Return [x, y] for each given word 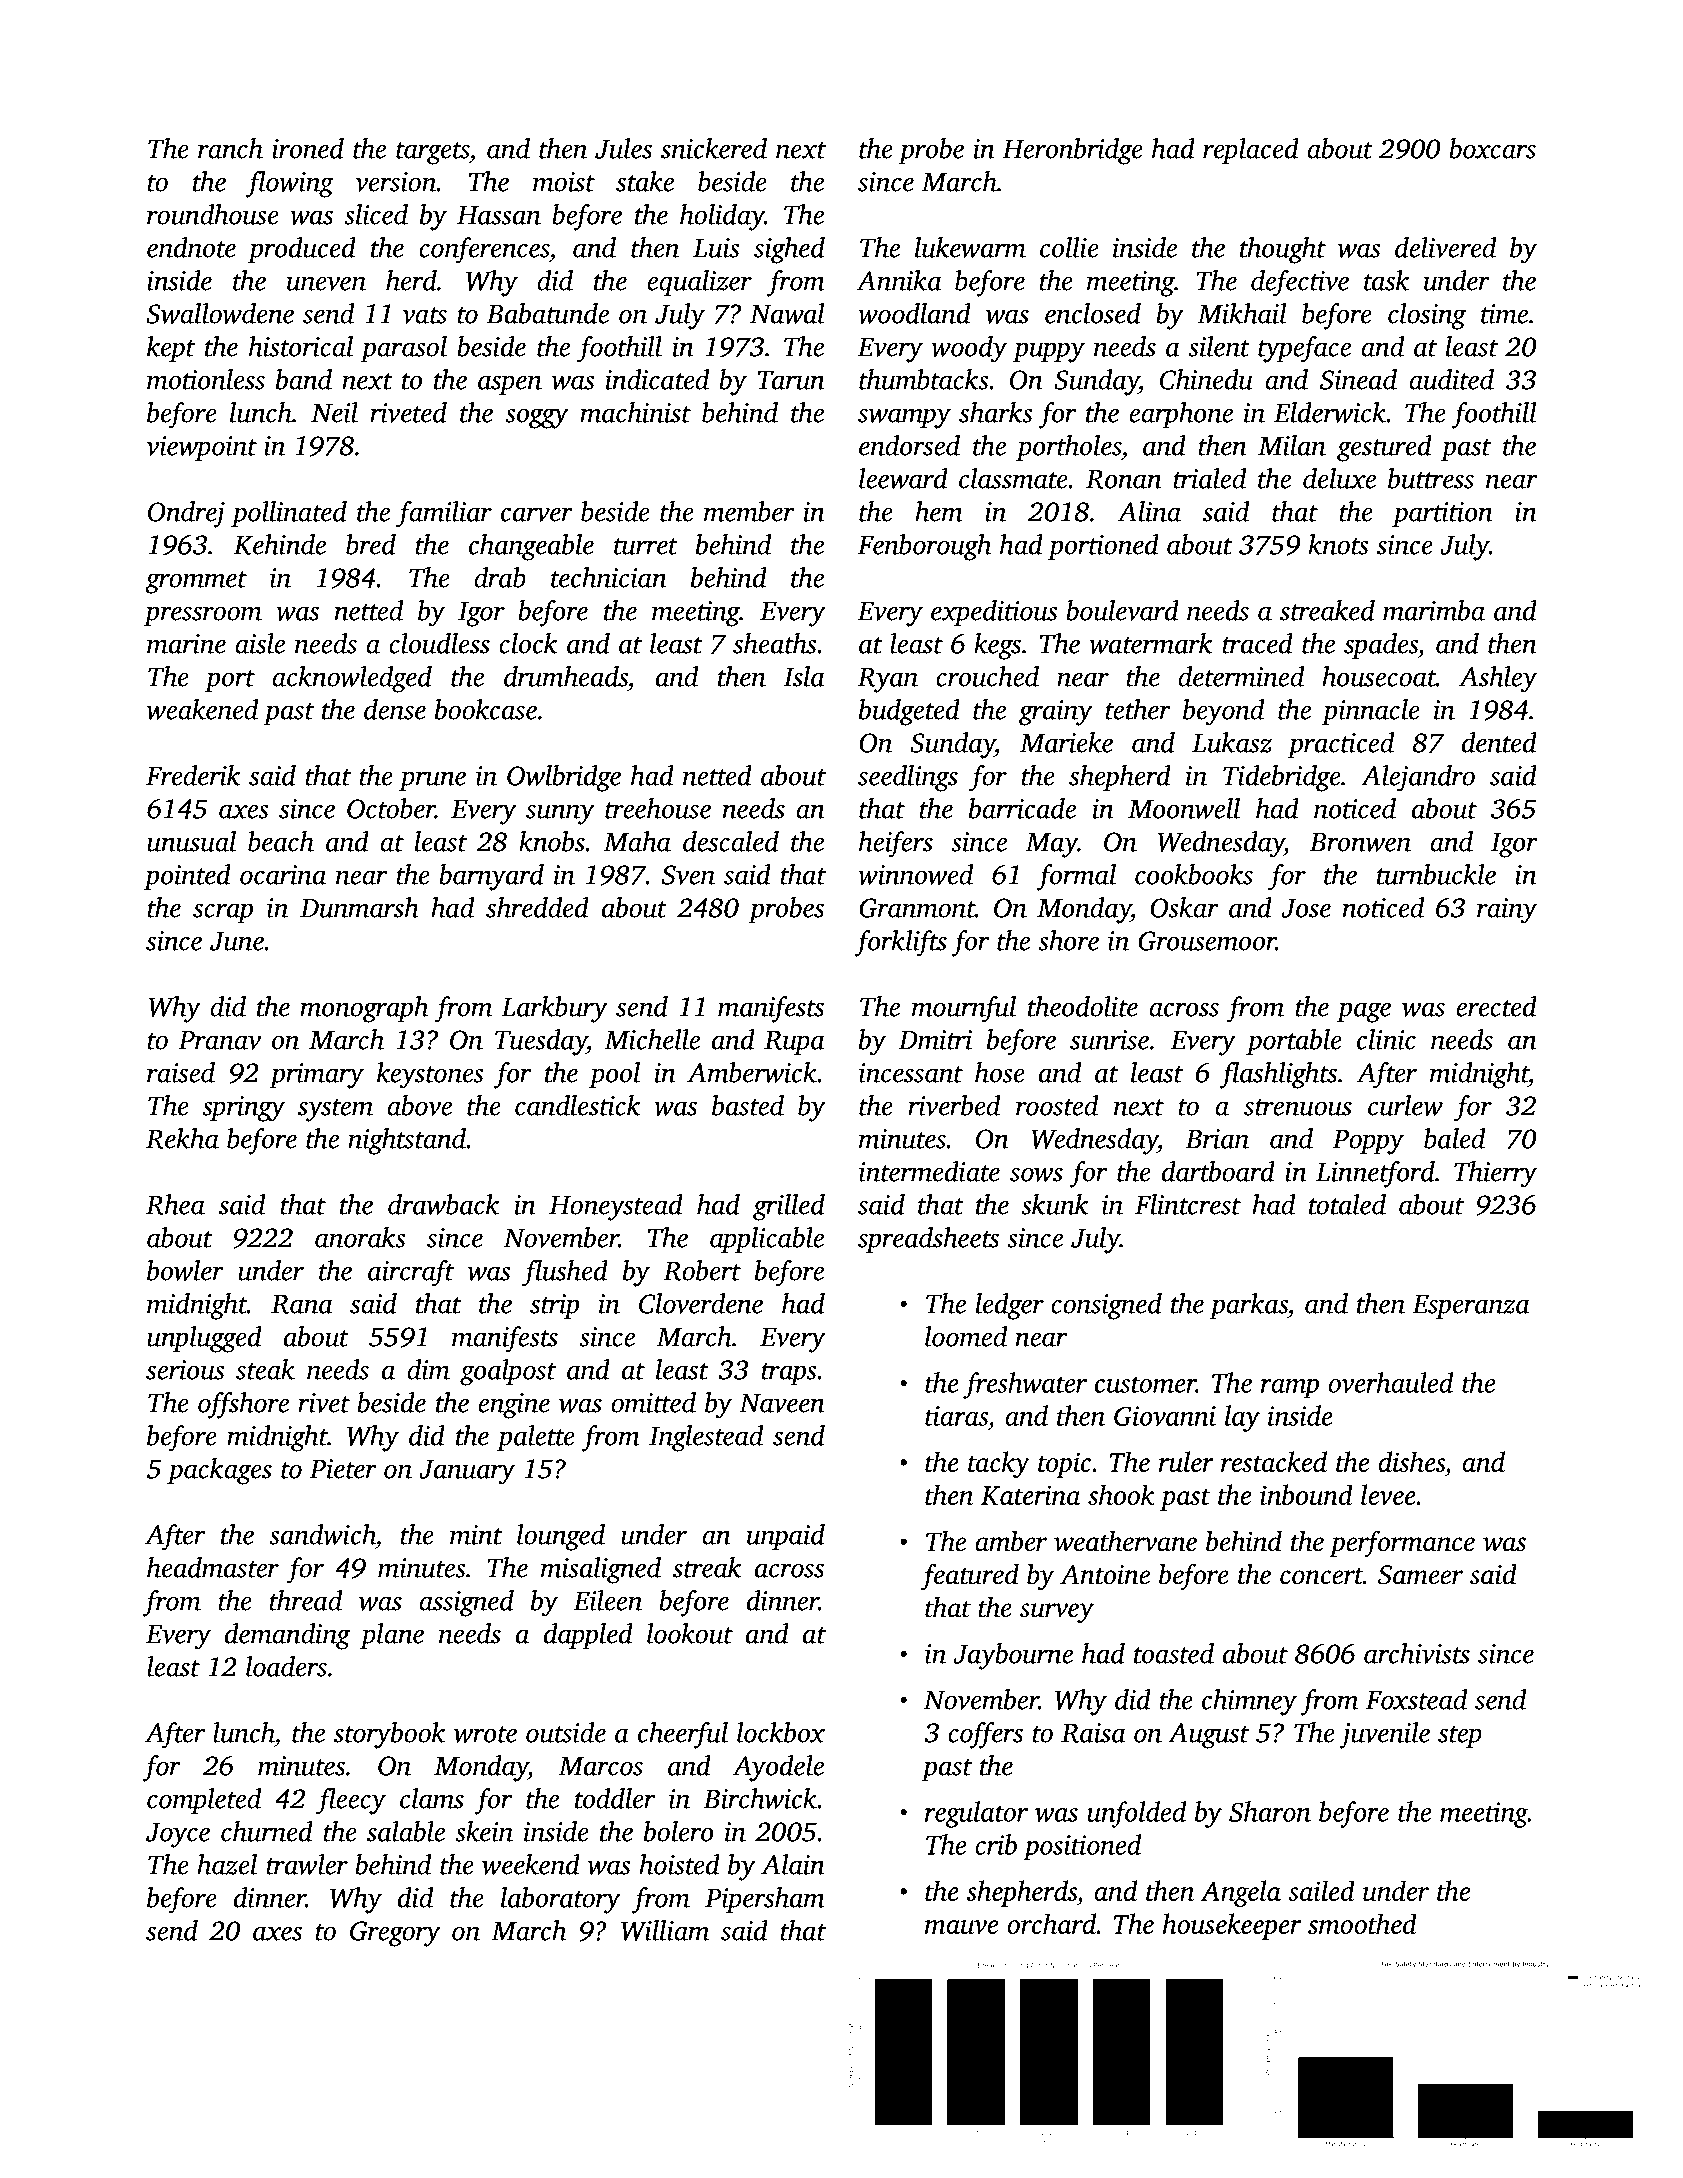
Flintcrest [1188, 1204]
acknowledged [352, 679]
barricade [1022, 808]
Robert [702, 1270]
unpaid [786, 1537]
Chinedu [1206, 379]
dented [1499, 742]
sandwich [322, 1534]
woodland [914, 313]
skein [484, 1831]
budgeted [909, 712]
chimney [1249, 1702]
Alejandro [1418, 778]
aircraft [411, 1273]
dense [395, 709]
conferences [484, 250]
